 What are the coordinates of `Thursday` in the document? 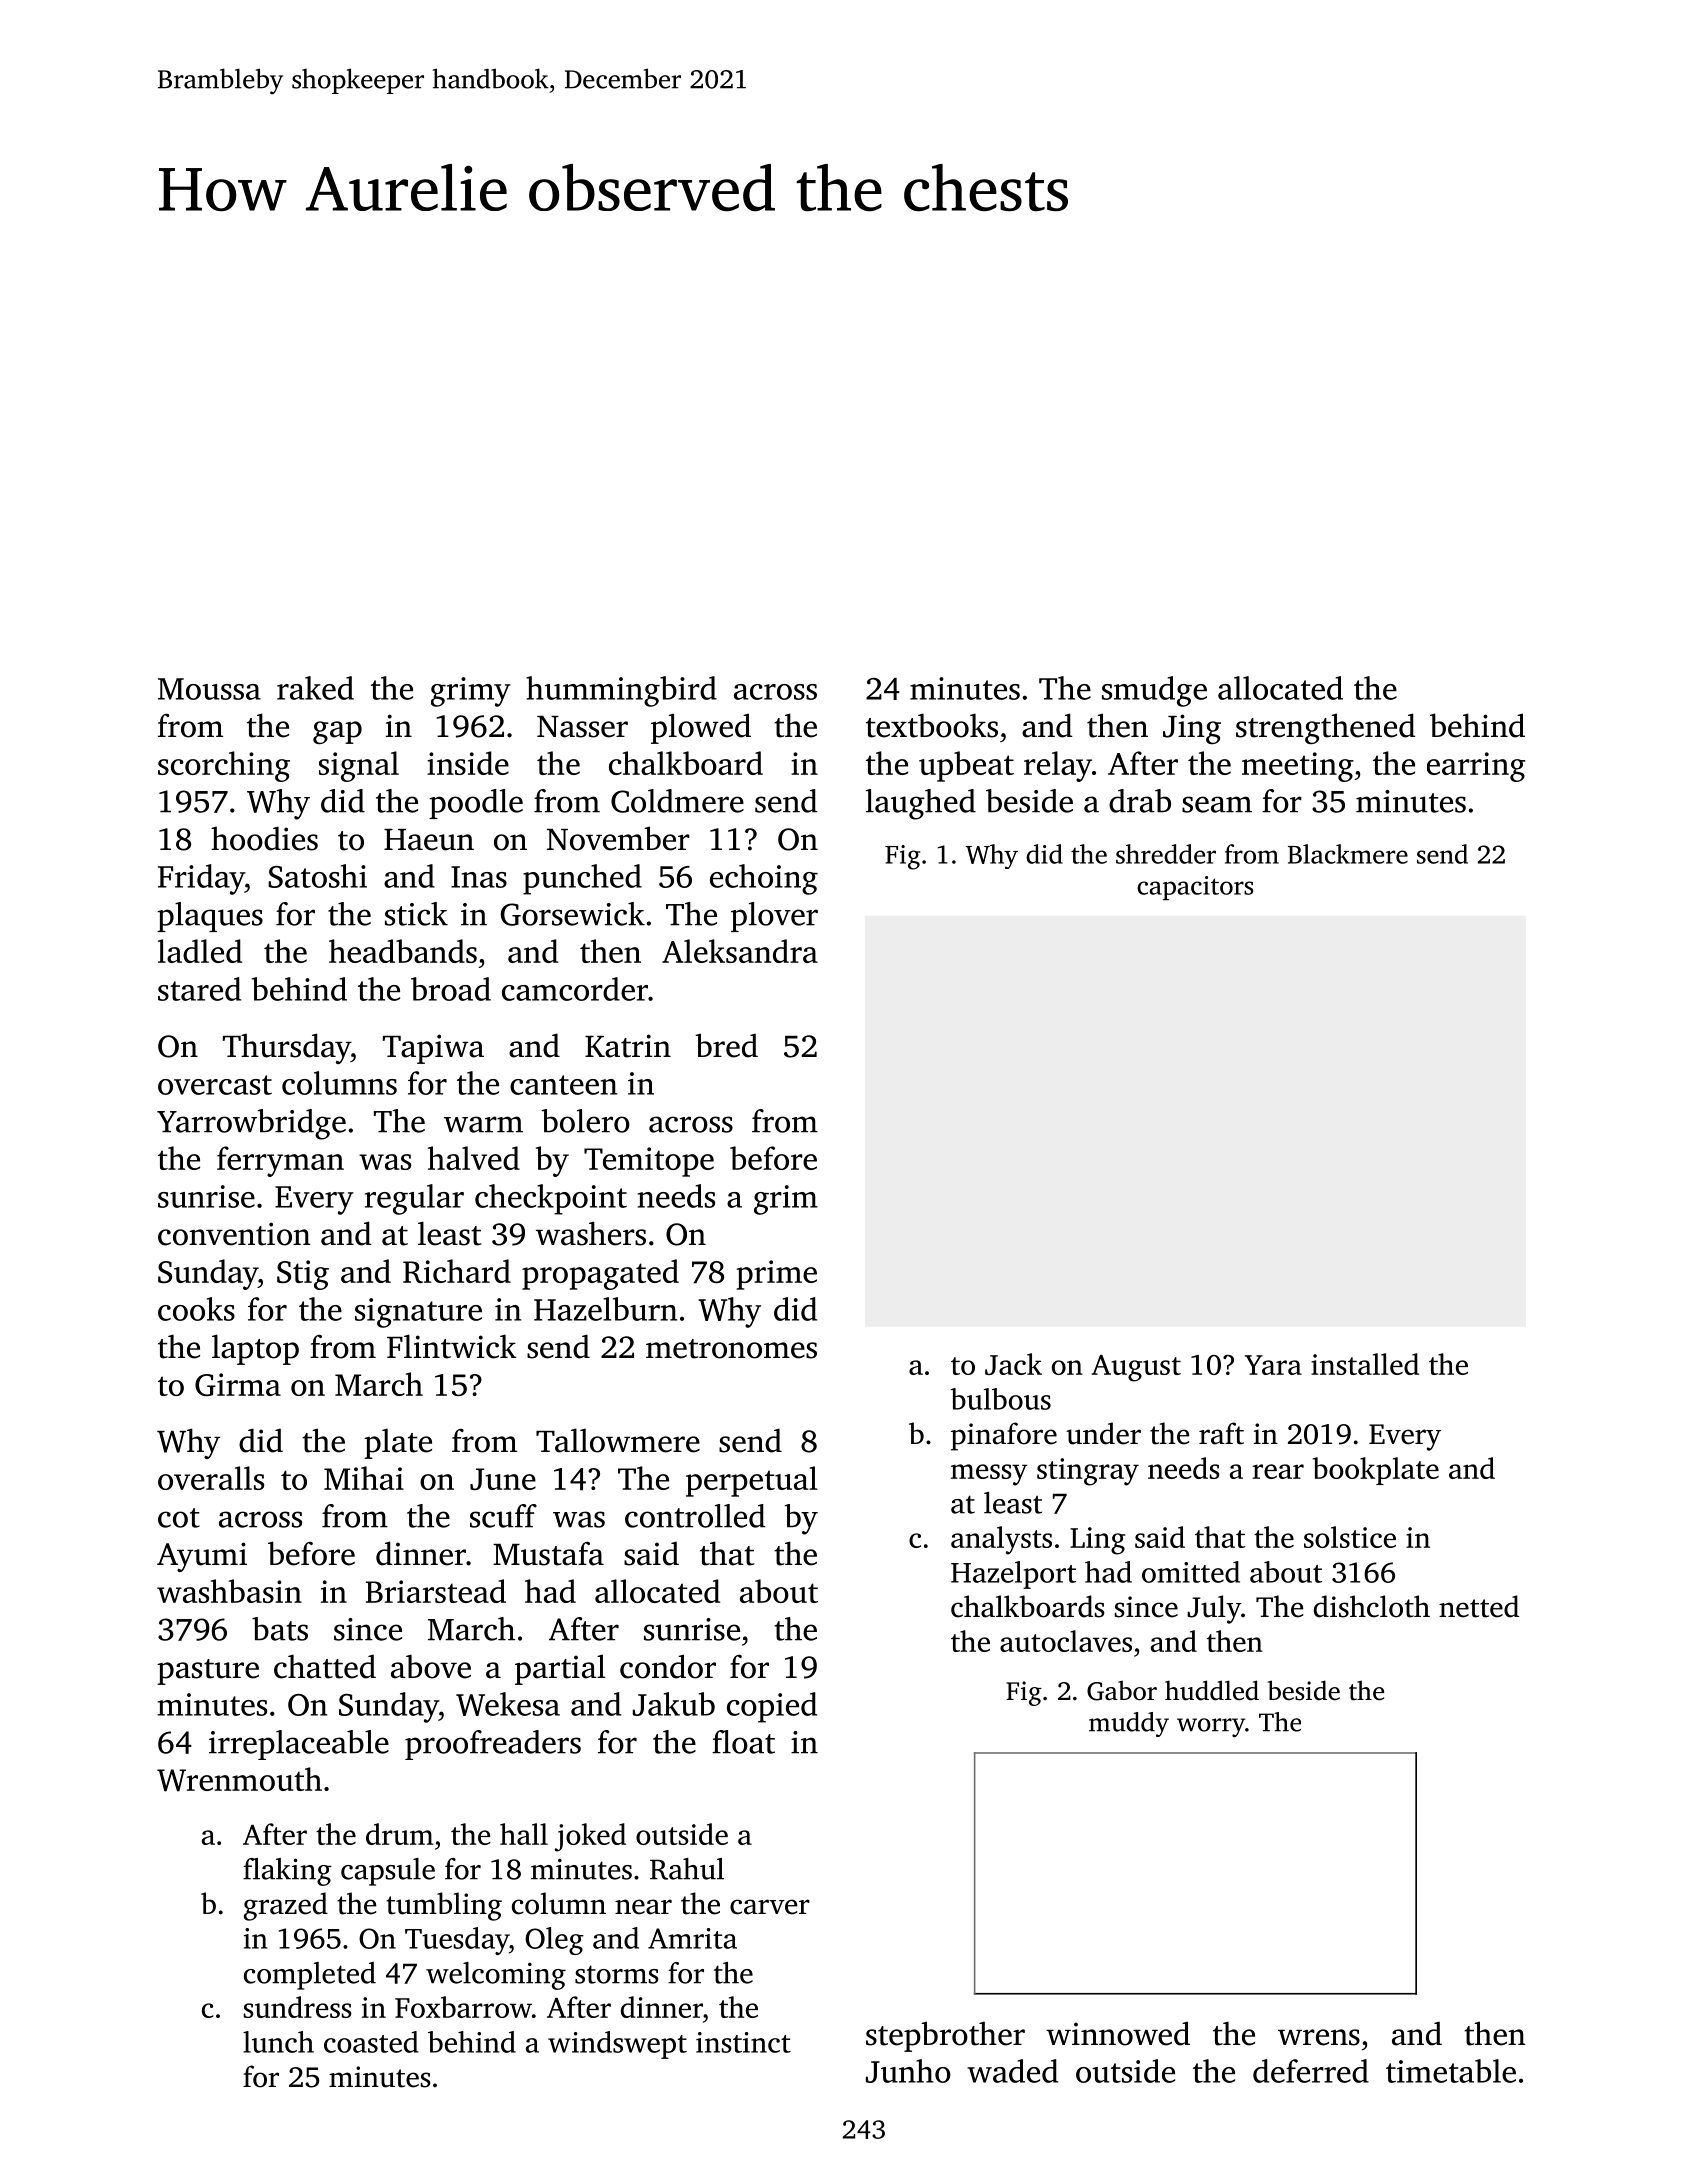 It's located at (287, 1048).
